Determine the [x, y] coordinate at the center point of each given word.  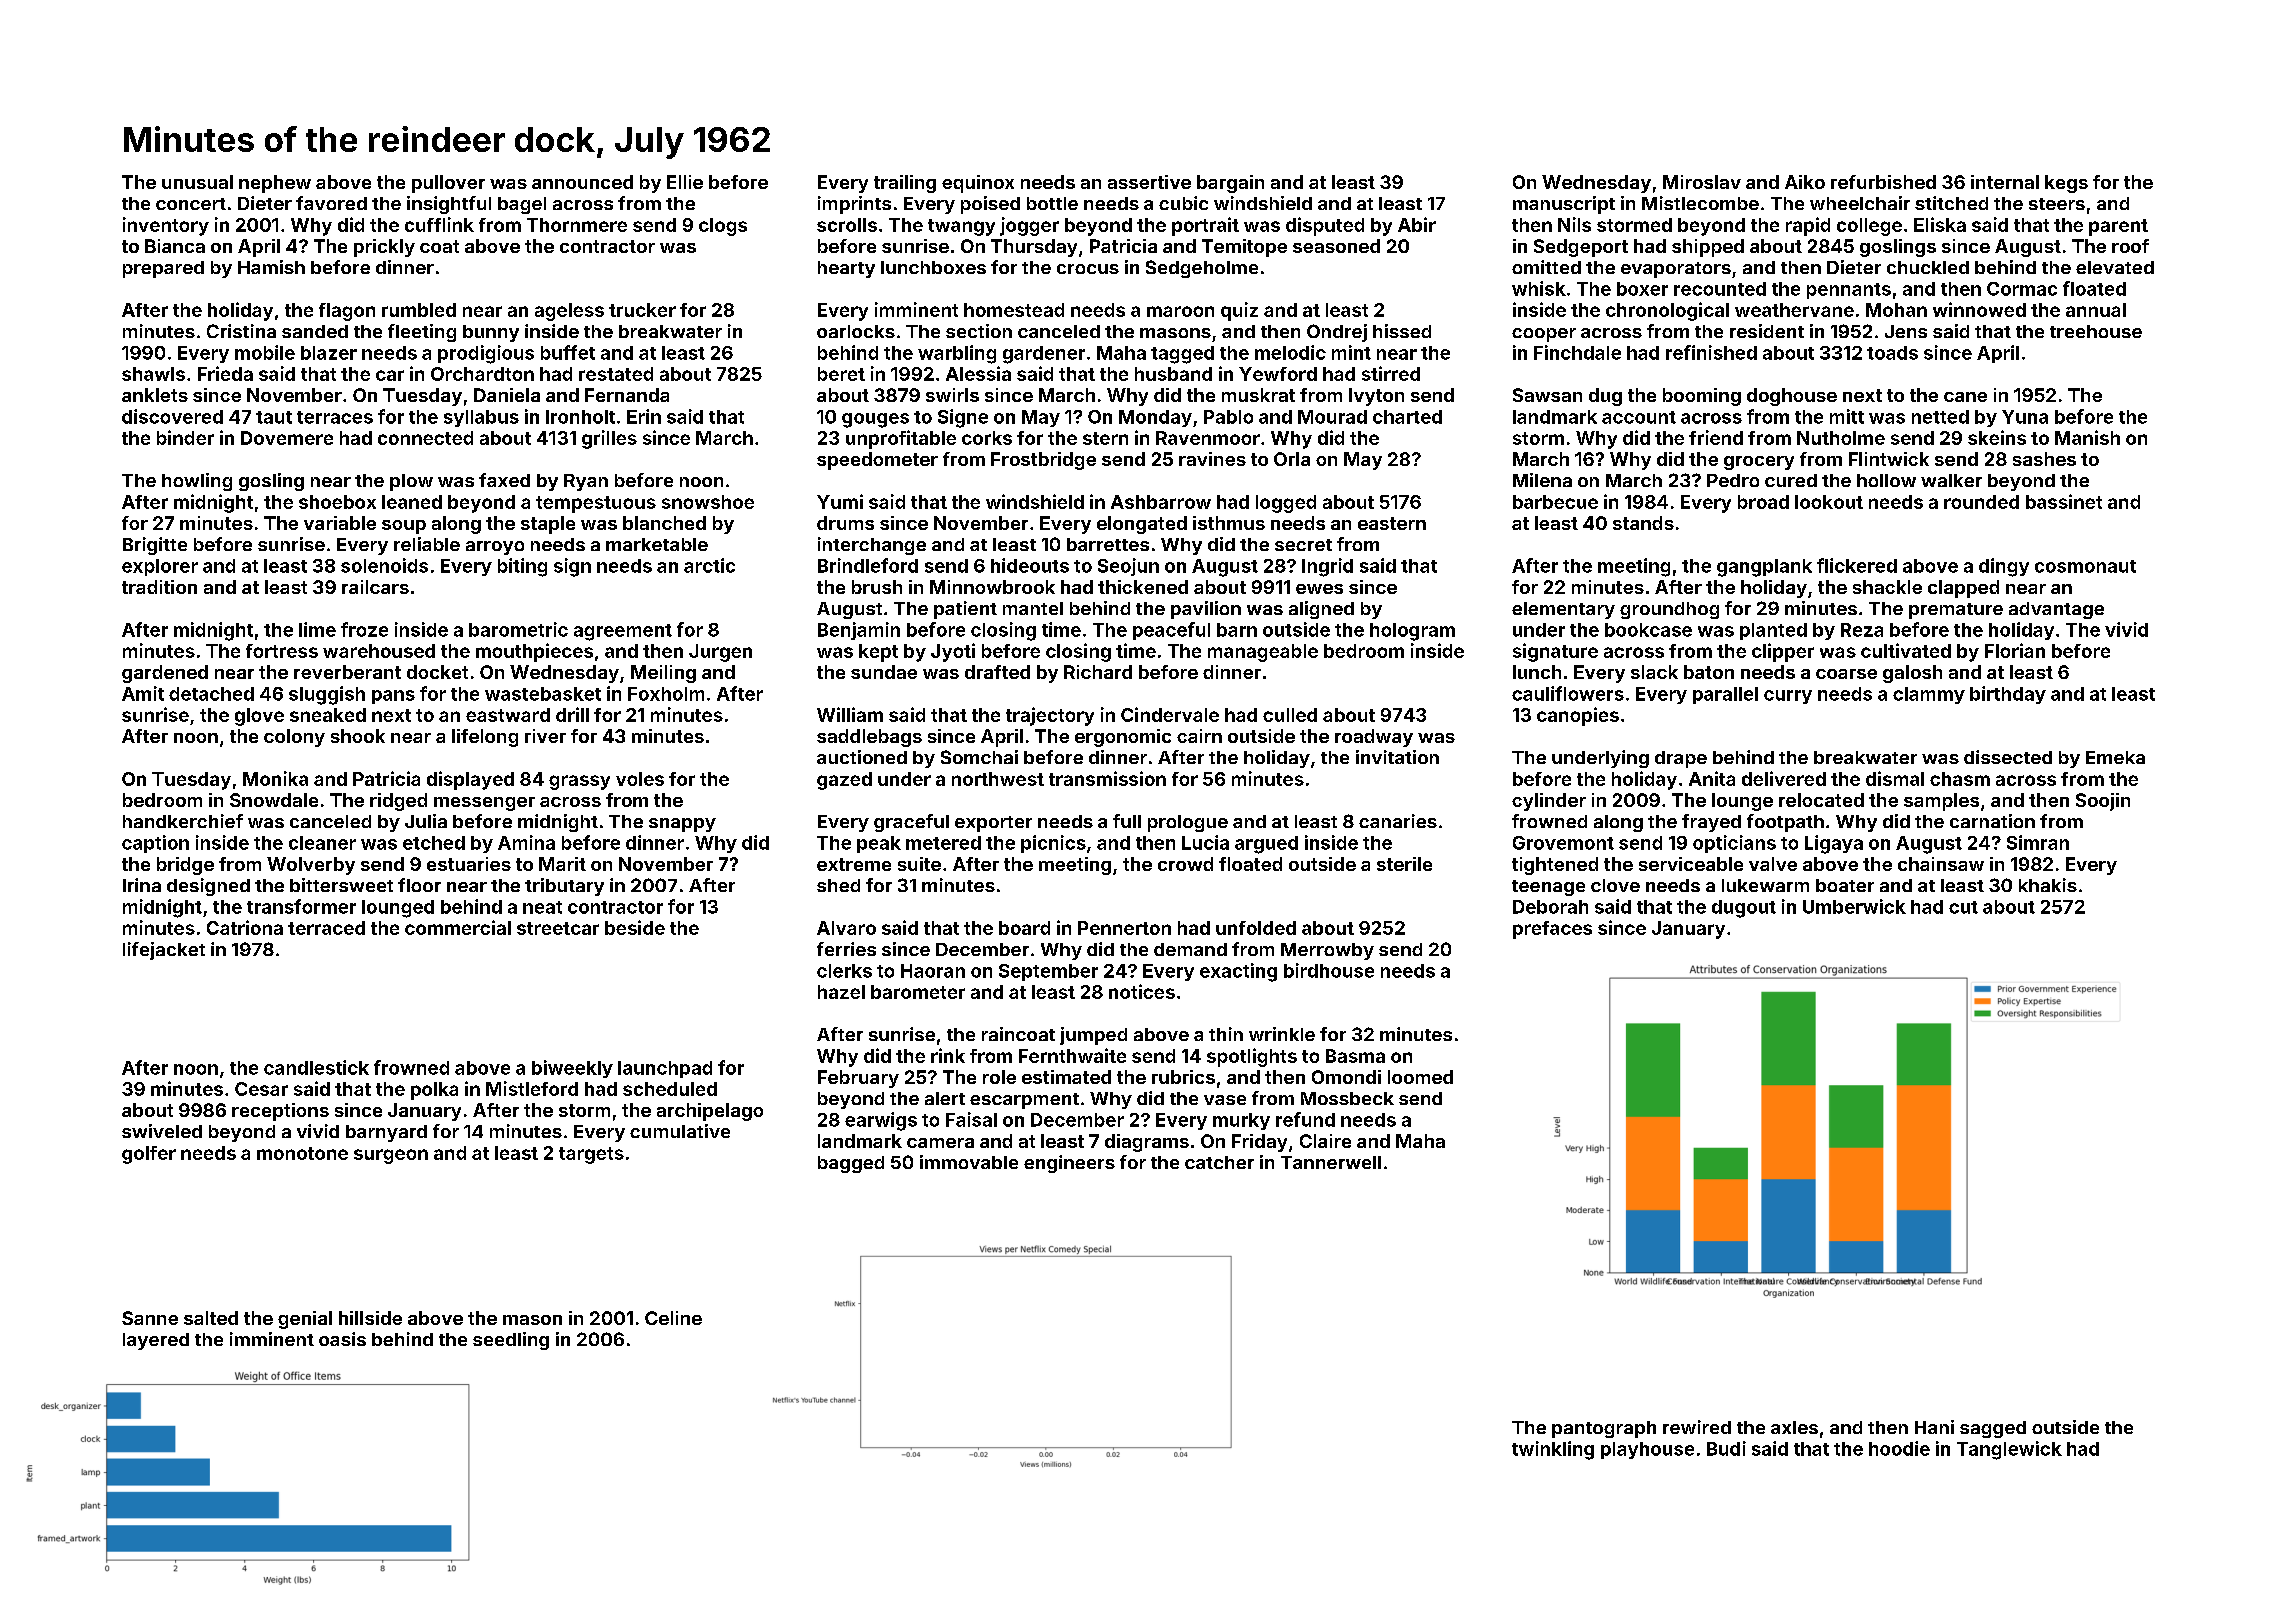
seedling [511, 1341]
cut [1963, 907]
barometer [918, 992]
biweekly [572, 1069]
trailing [905, 184]
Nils [1574, 224]
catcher [1219, 1162]
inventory [166, 226]
